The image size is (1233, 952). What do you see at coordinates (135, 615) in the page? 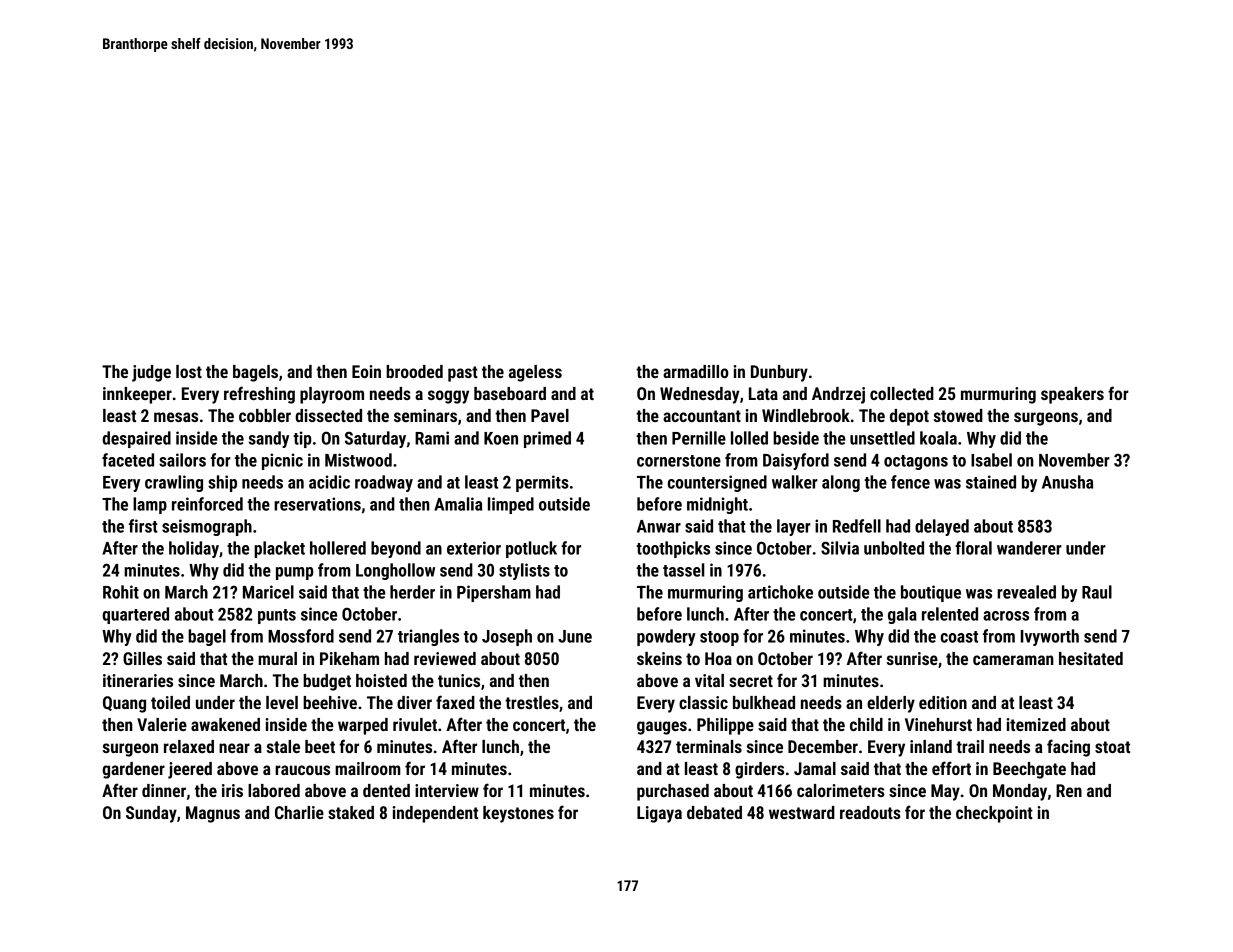
I see `quartered` at bounding box center [135, 615].
